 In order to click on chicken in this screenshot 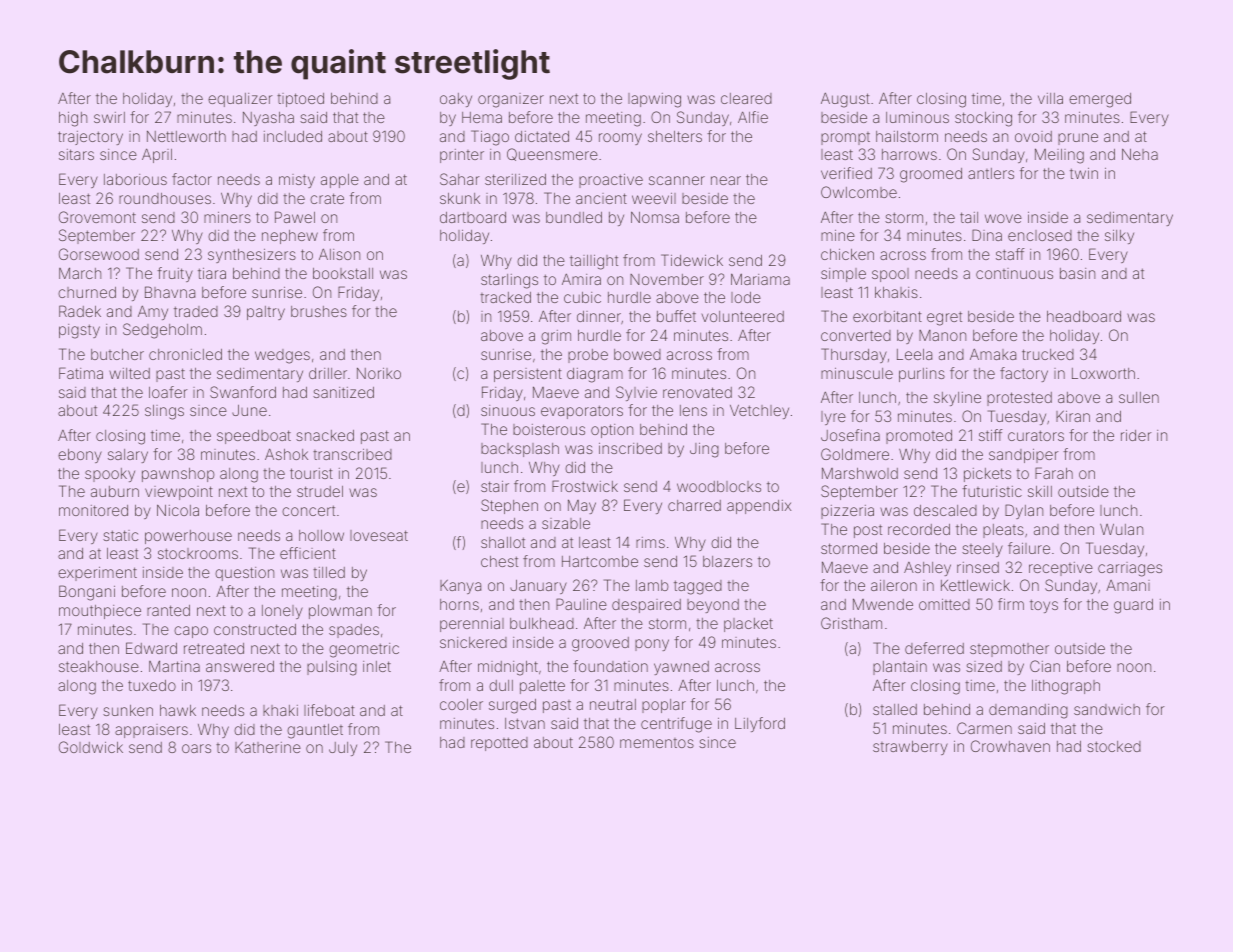, I will do `click(847, 254)`.
